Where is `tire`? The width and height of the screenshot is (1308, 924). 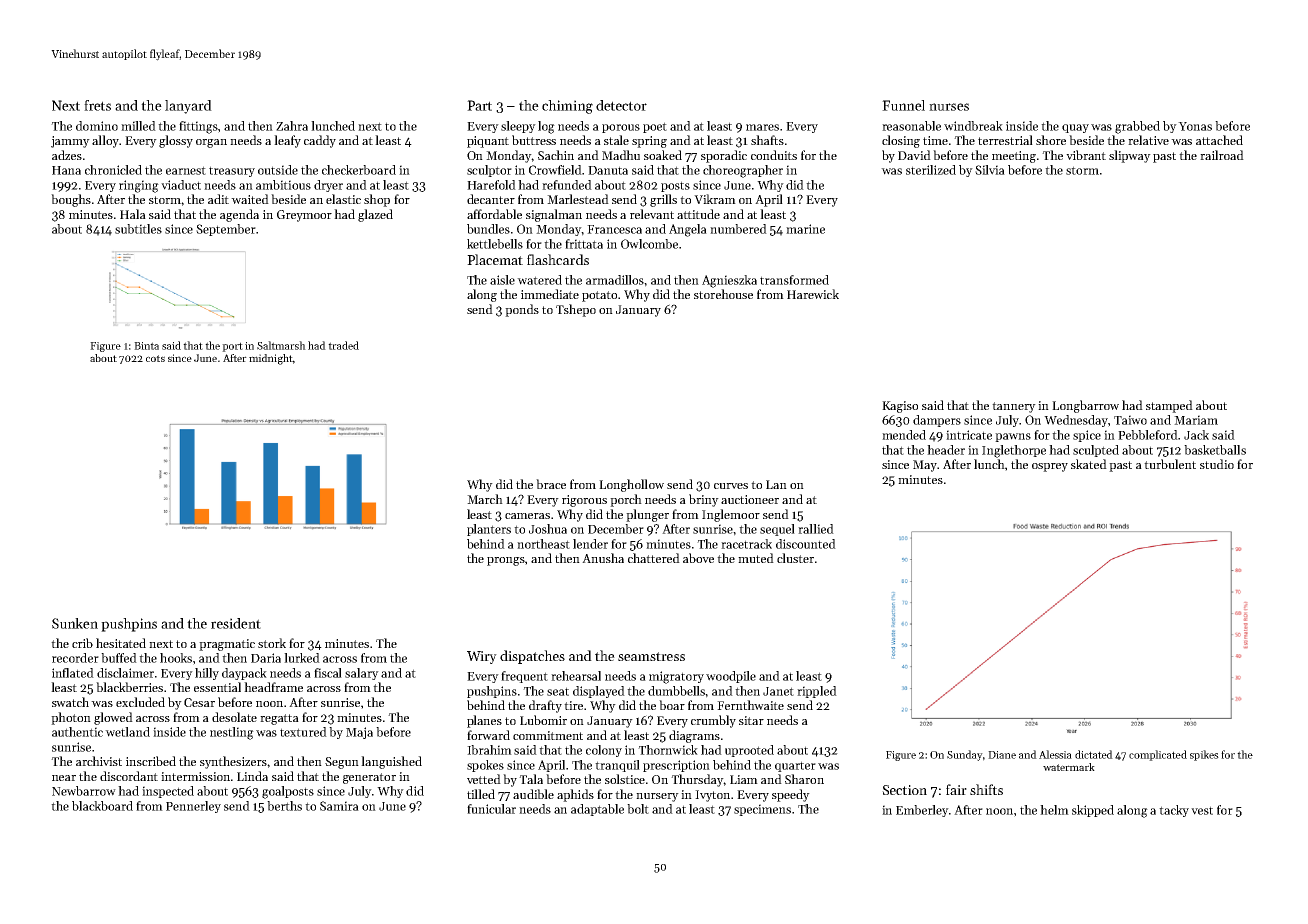 tire is located at coordinates (573, 705).
